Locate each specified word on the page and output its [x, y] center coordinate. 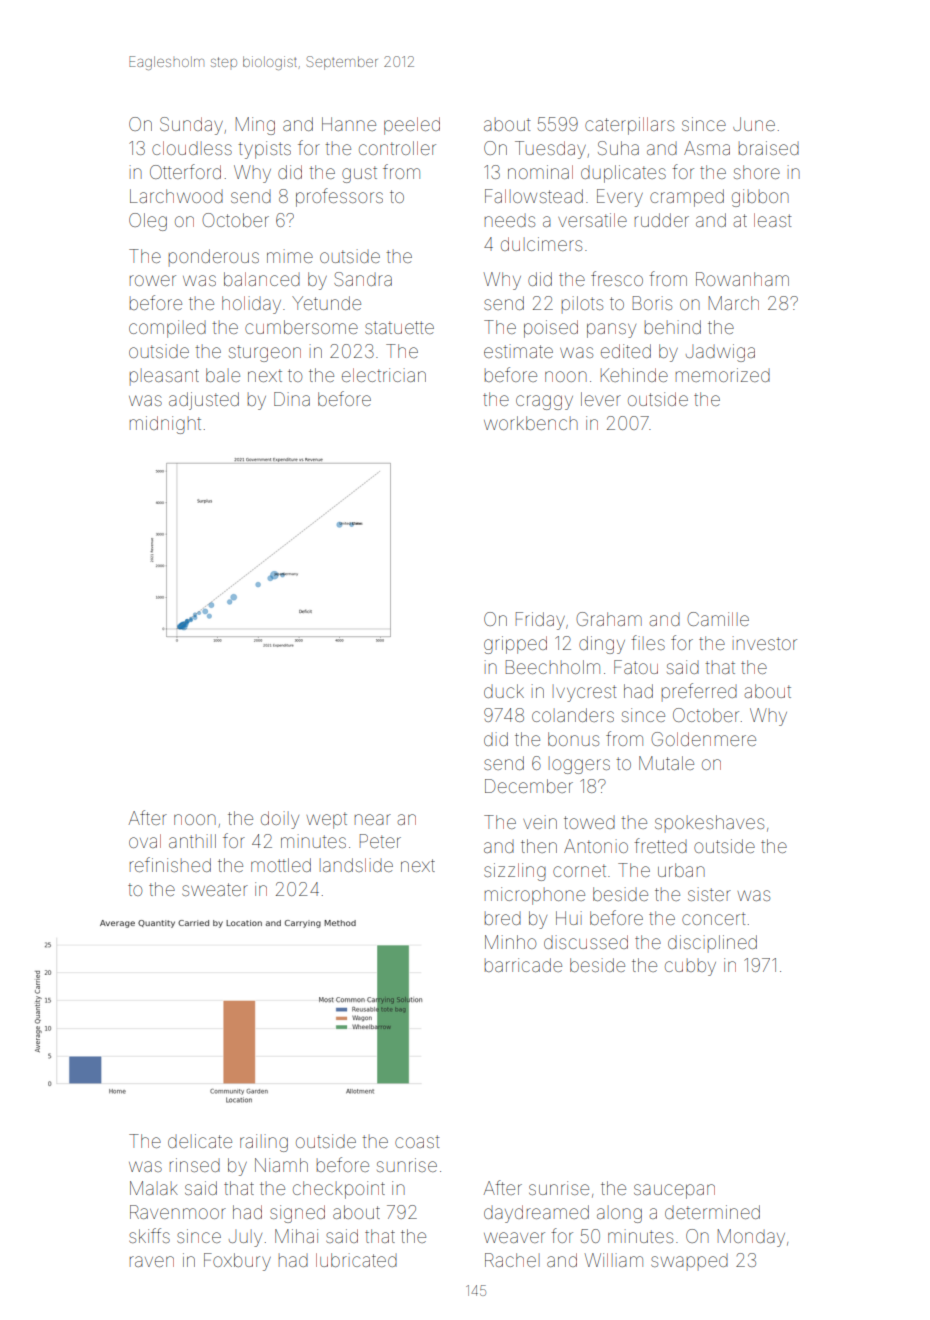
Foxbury [237, 1262]
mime [290, 256]
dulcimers [541, 244]
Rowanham [742, 279]
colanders [573, 715]
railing [264, 1143]
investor [765, 643]
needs [510, 221]
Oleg [148, 222]
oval [145, 841]
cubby [690, 967]
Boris [652, 303]
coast [417, 1141]
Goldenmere [703, 739]
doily [280, 820]
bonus [573, 739]
